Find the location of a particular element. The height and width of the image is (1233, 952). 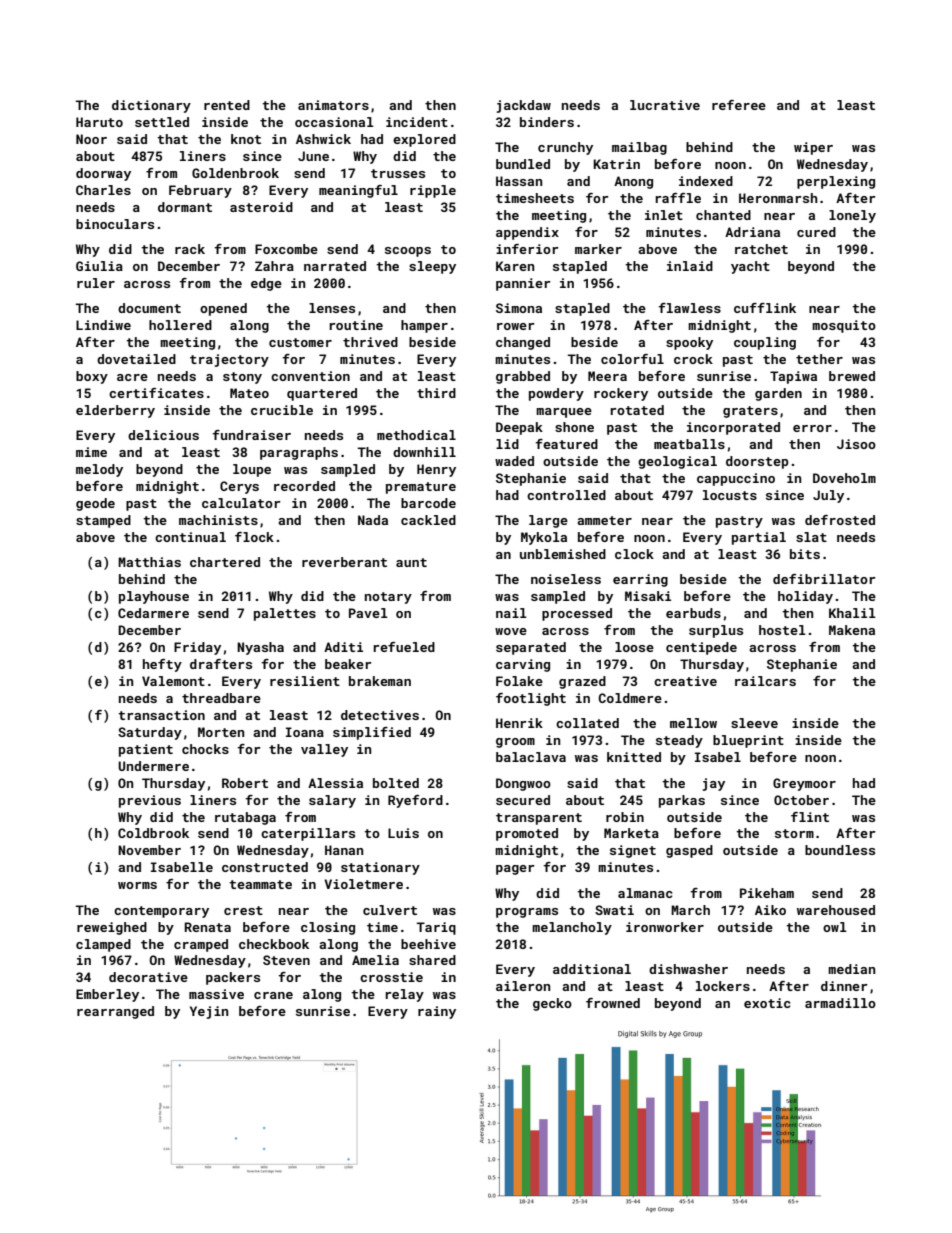

flock is located at coordinates (254, 537).
